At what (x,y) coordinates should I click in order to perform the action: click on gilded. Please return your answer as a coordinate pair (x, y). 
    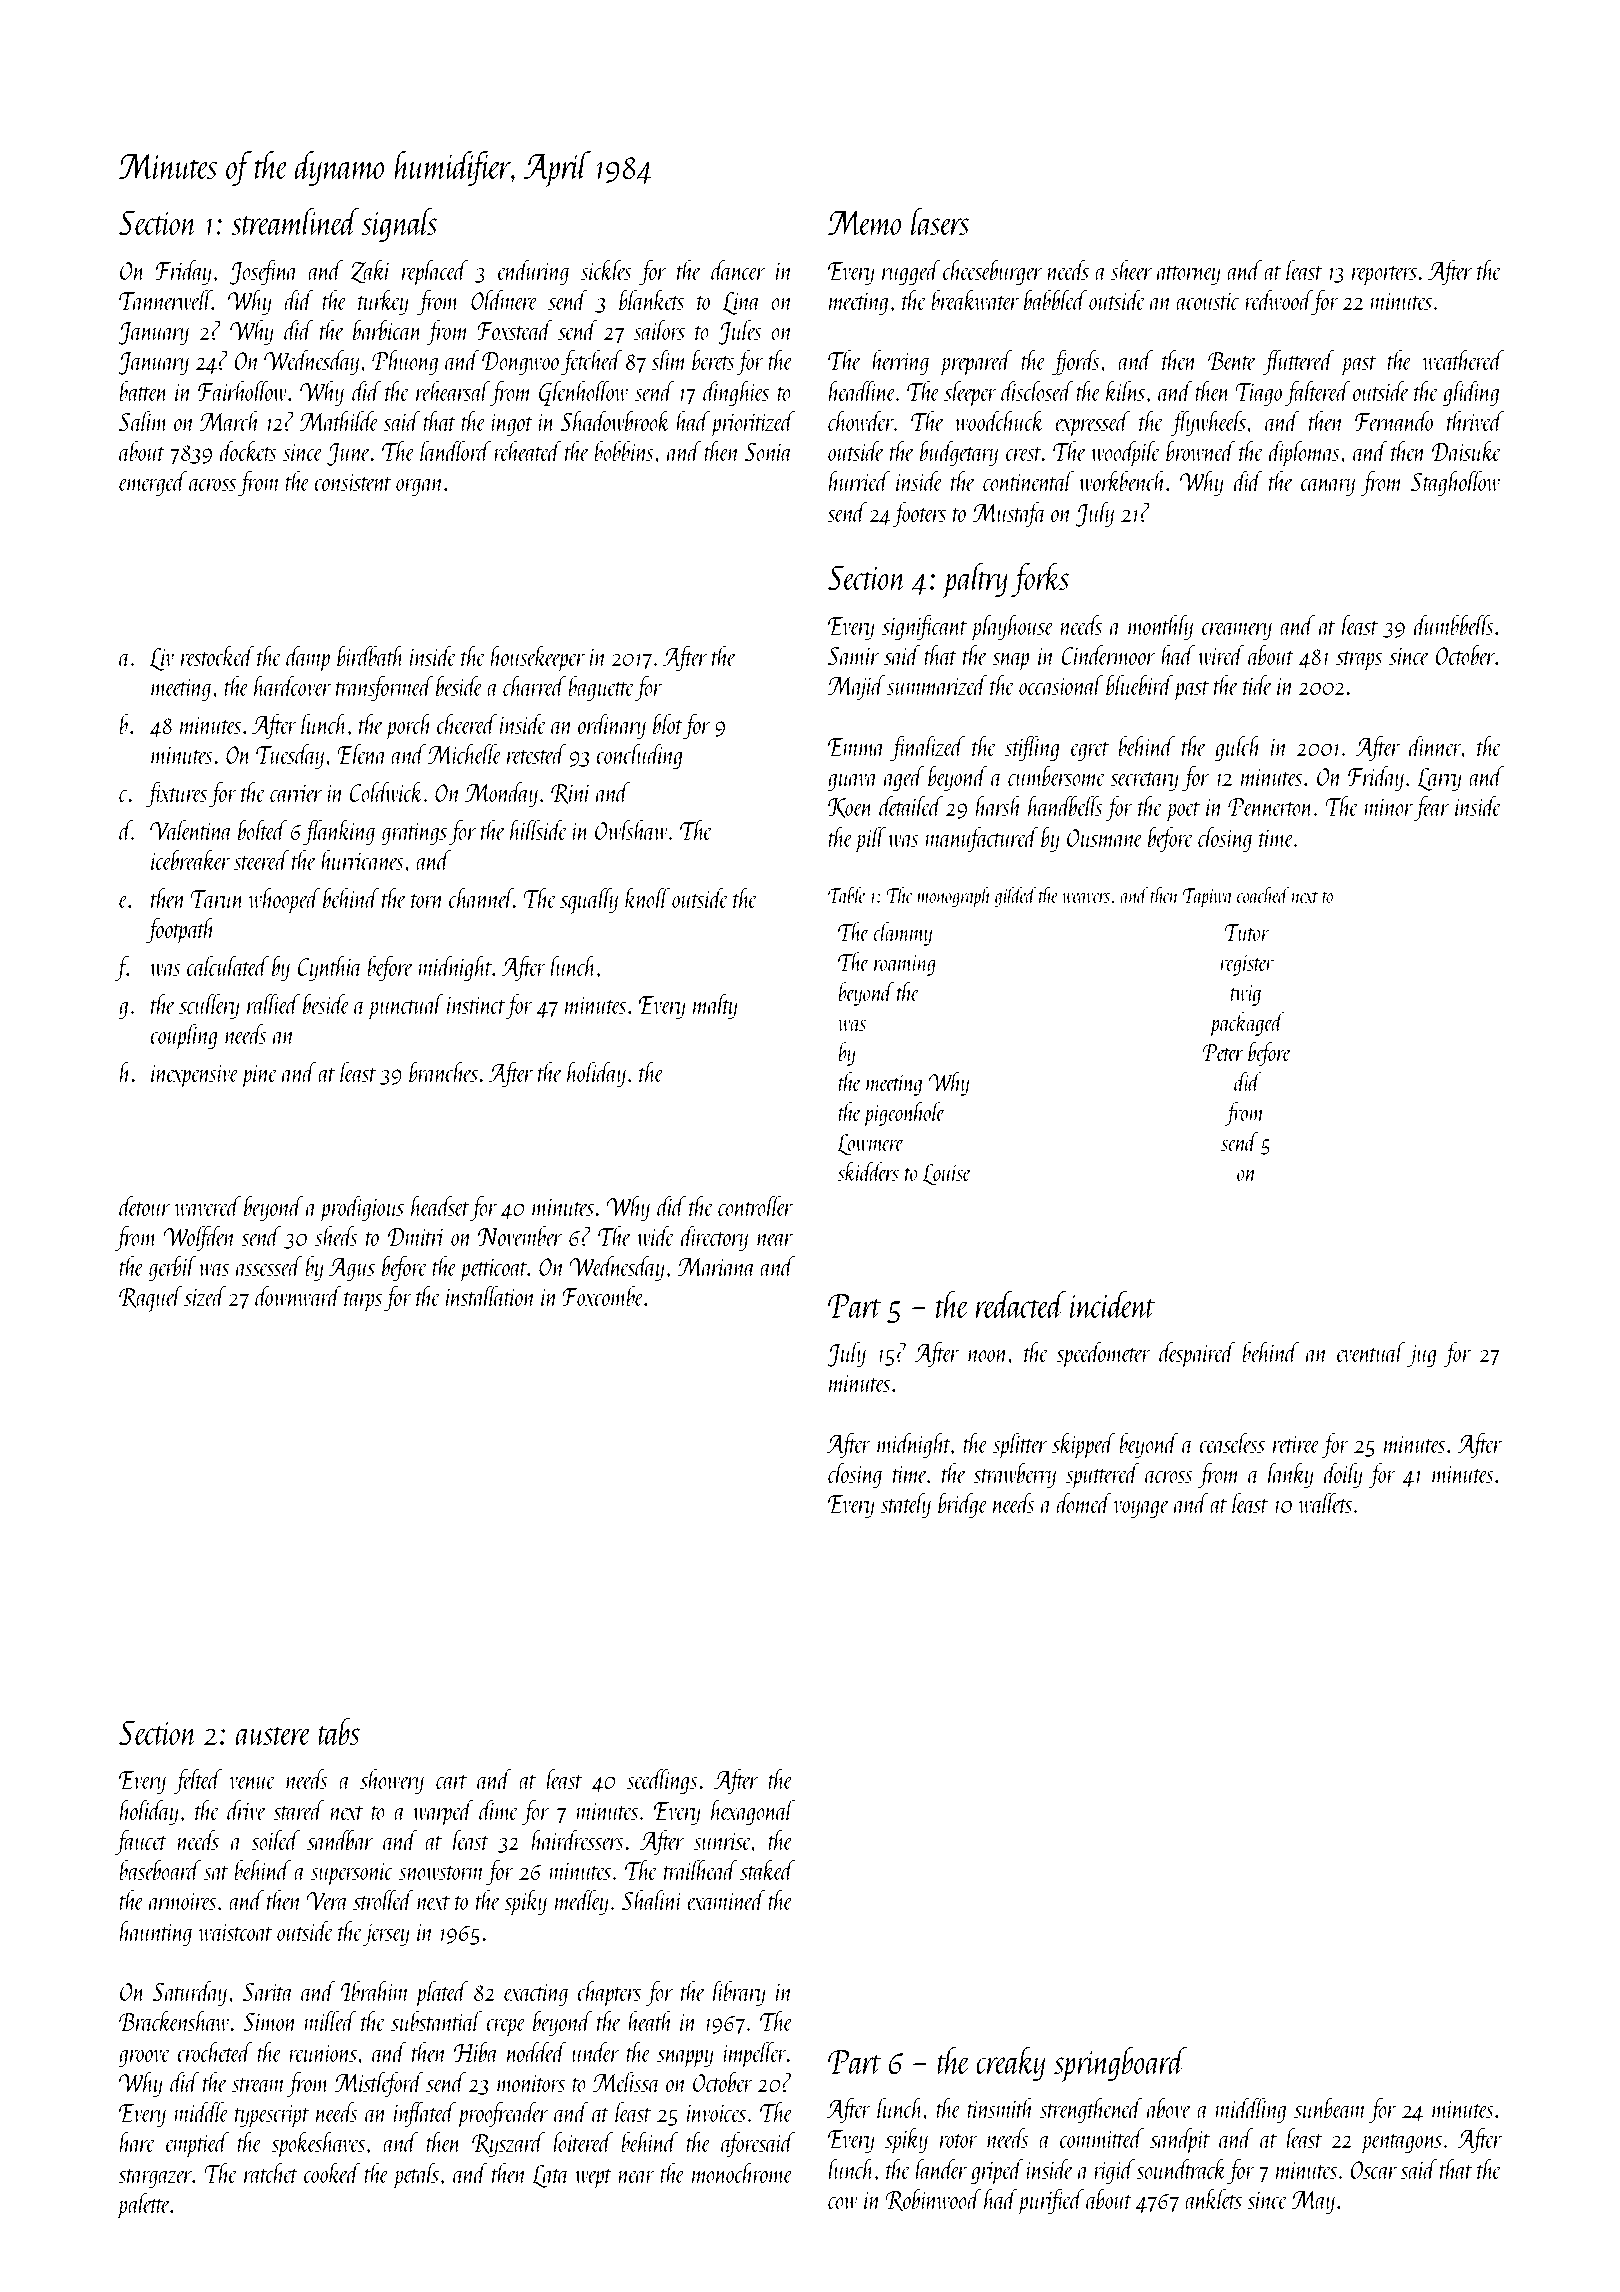
    Looking at the image, I should click on (1015, 896).
